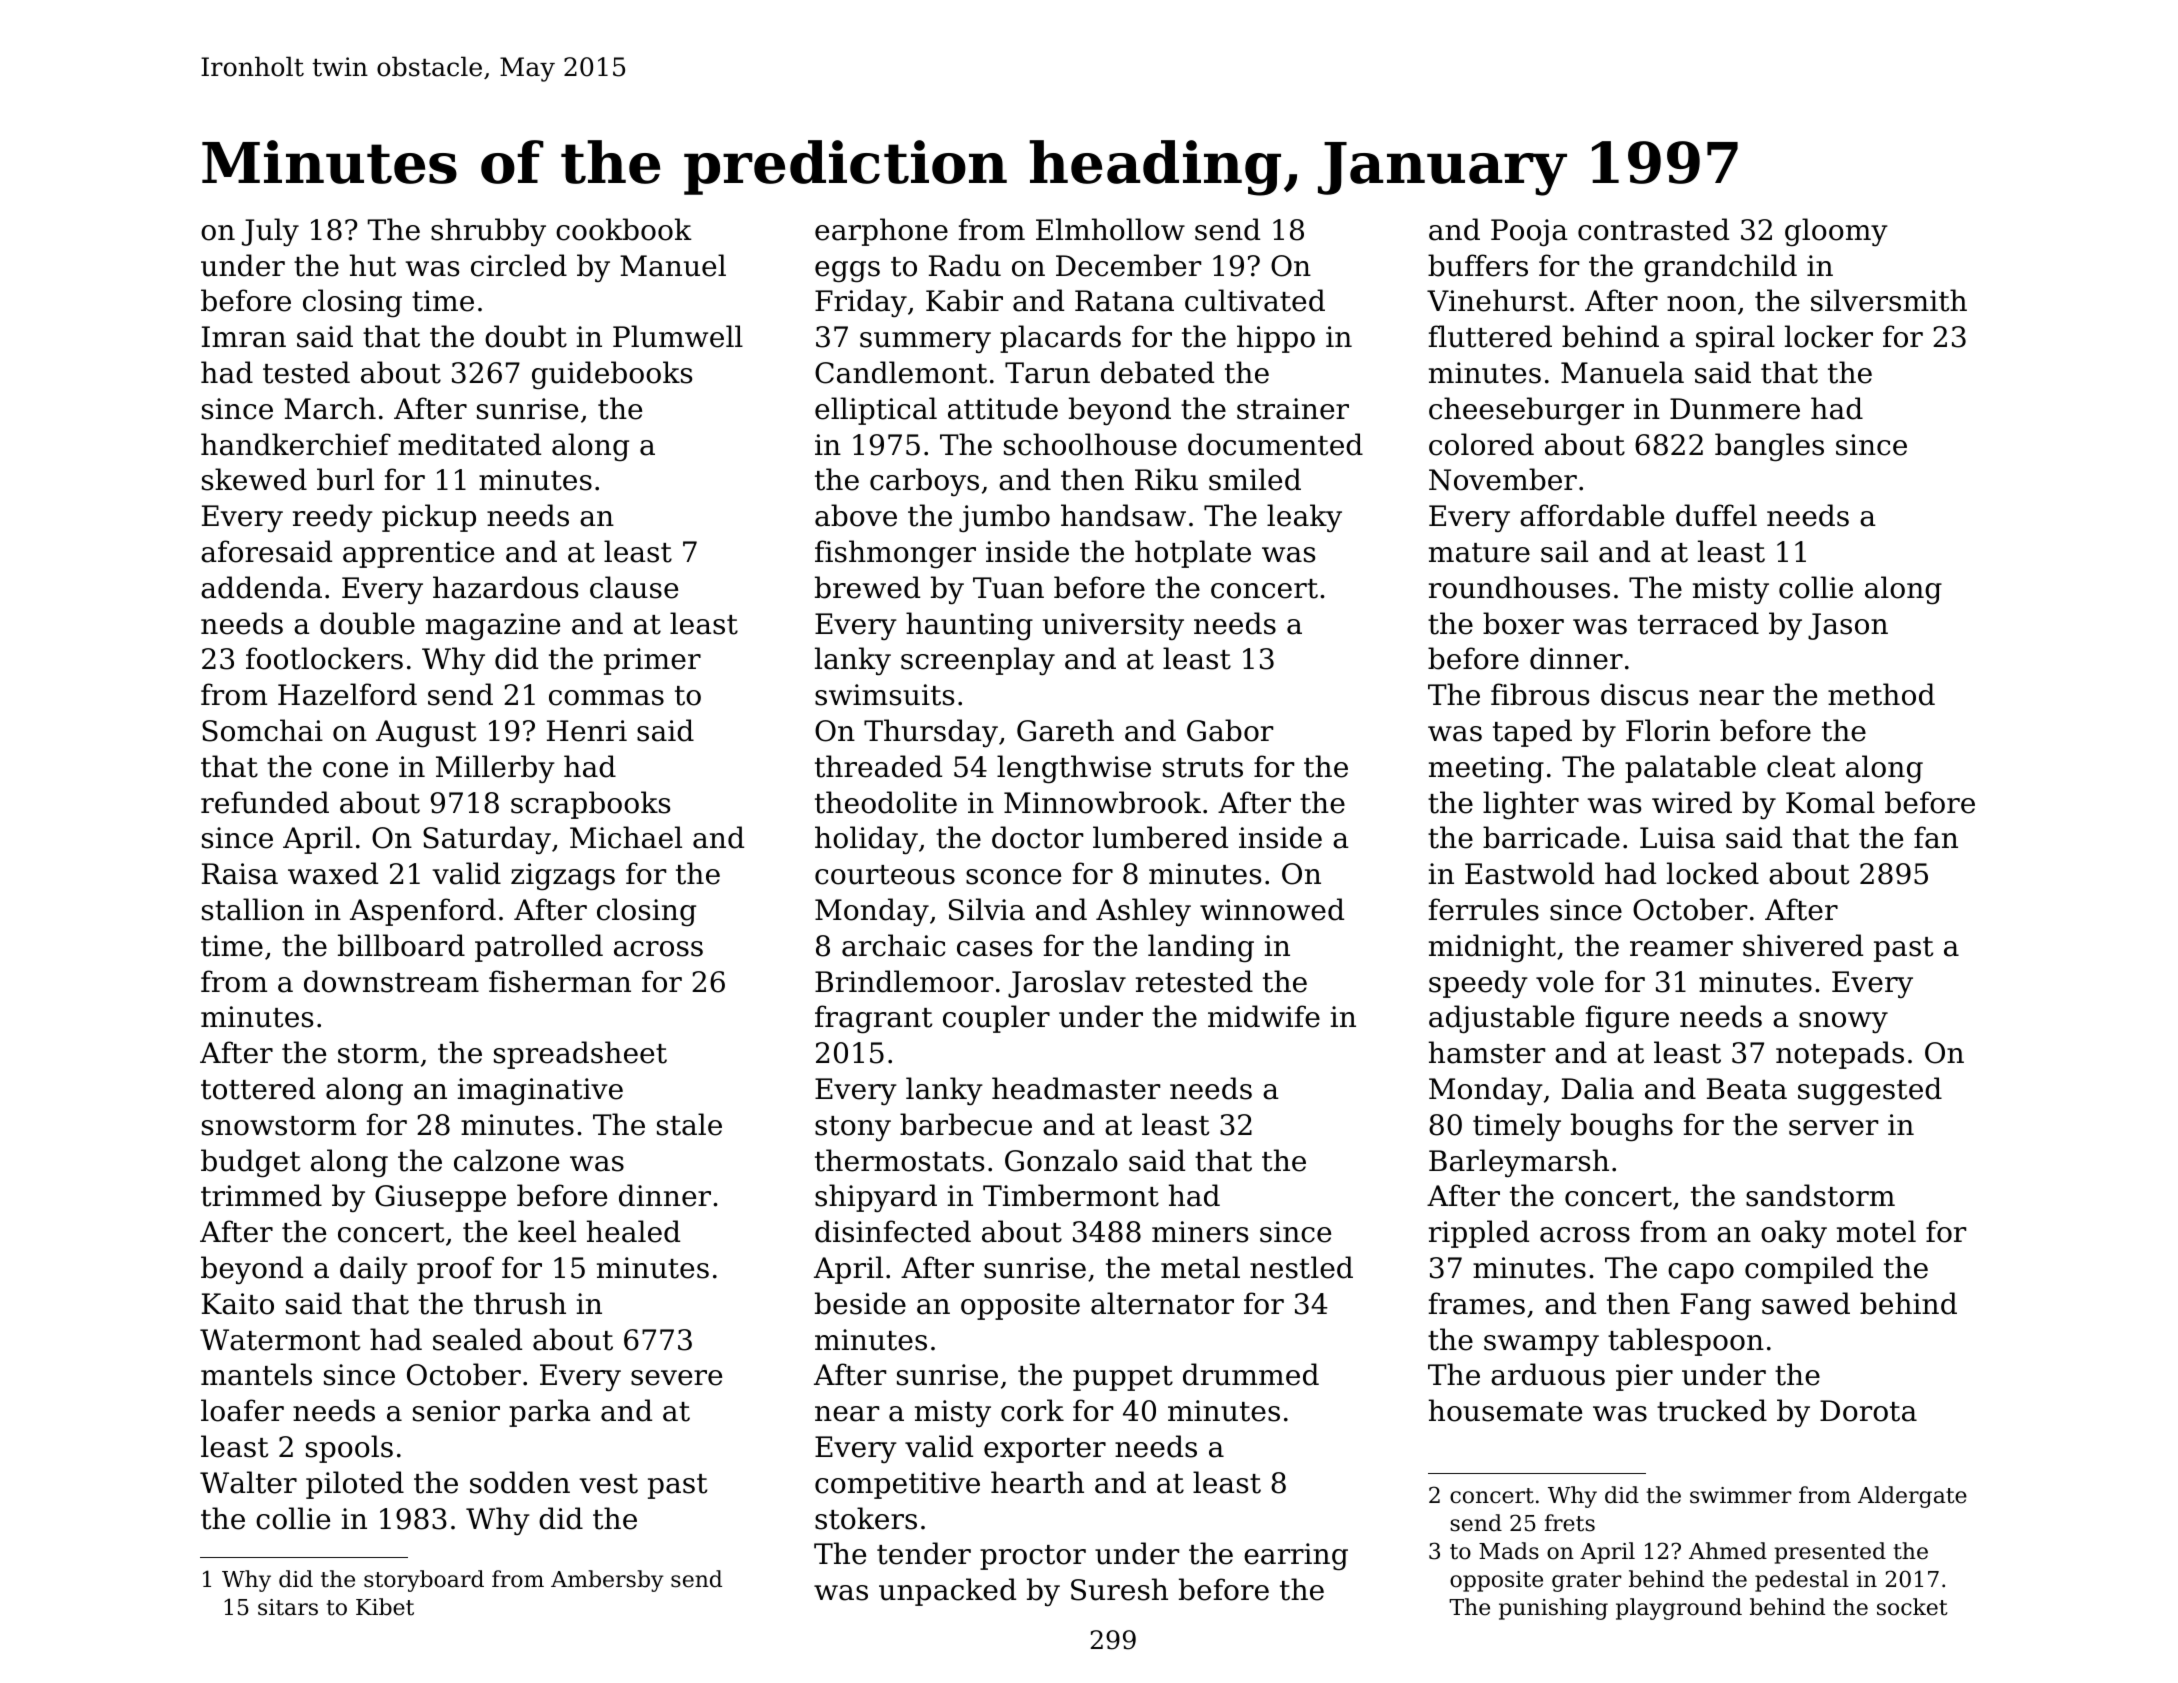 This screenshot has height=1683, width=2178. What do you see at coordinates (1840, 1055) in the screenshot?
I see `notepads` at bounding box center [1840, 1055].
